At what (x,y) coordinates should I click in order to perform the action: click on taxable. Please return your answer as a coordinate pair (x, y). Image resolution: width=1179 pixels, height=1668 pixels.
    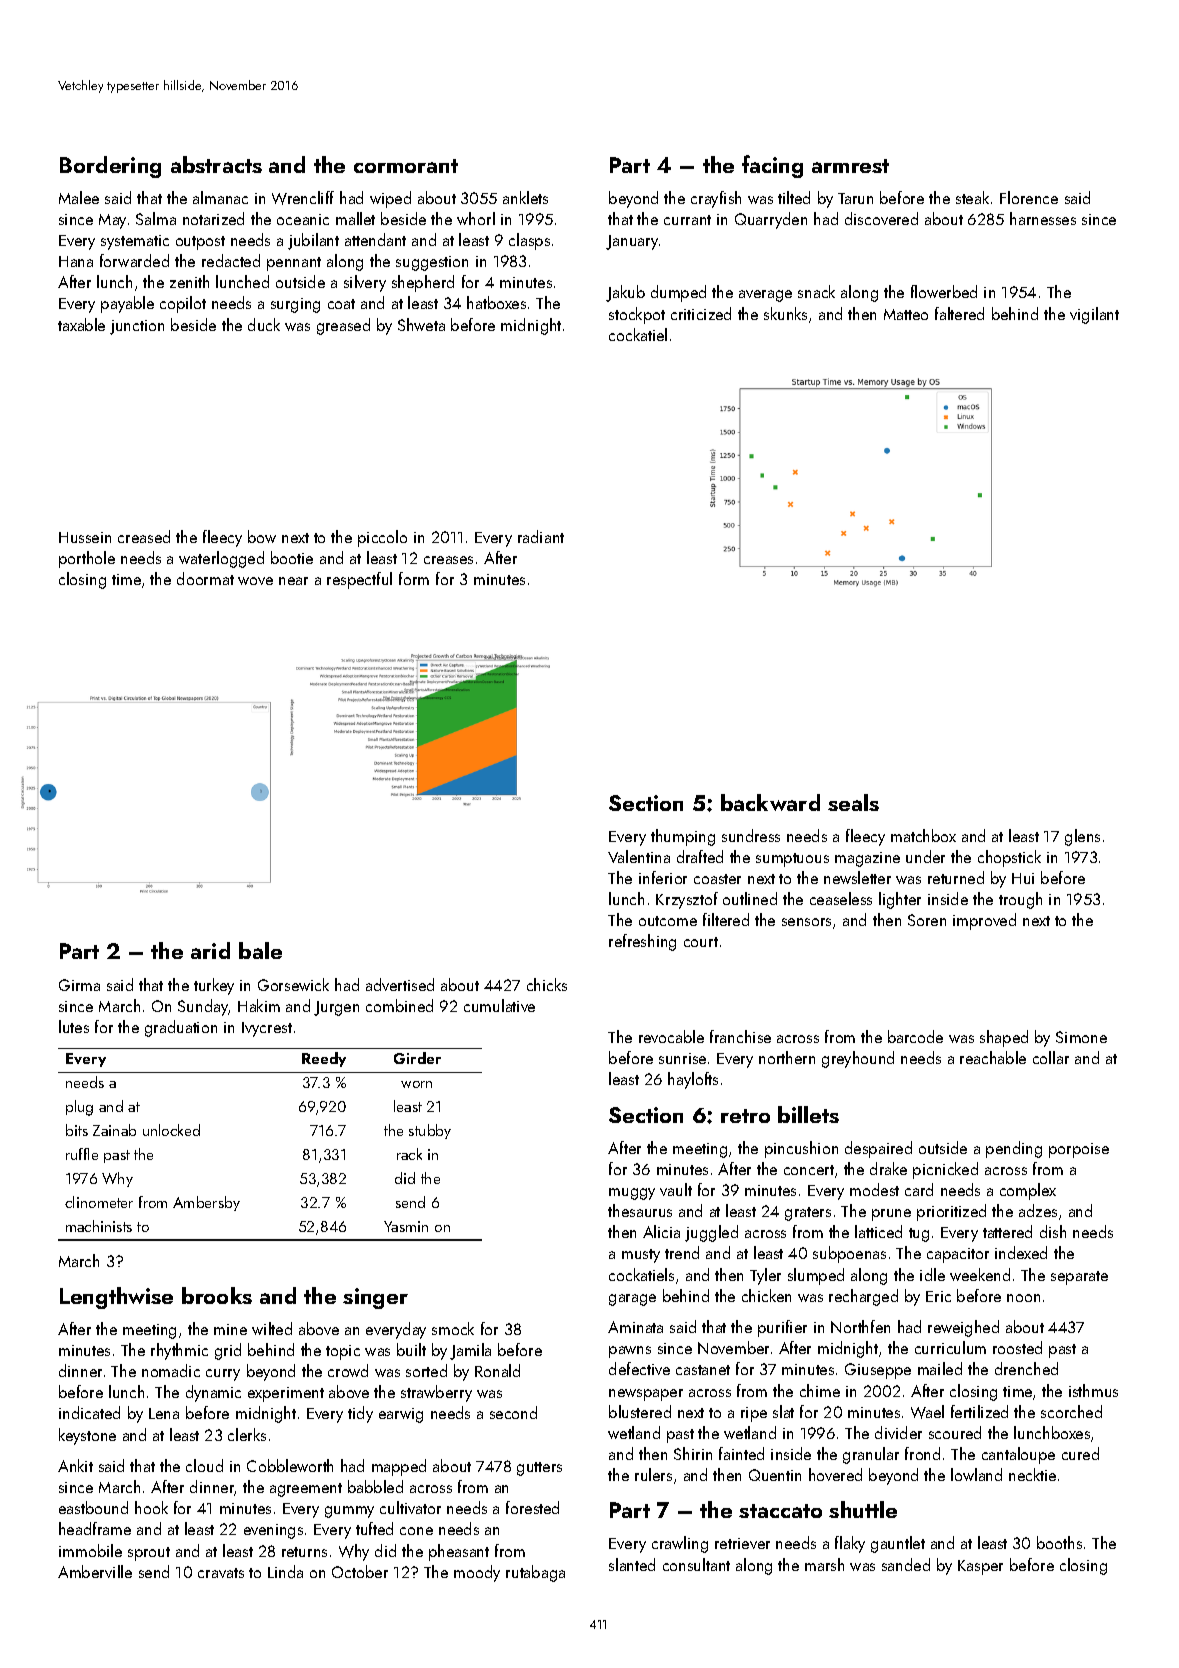
    Looking at the image, I should click on (81, 324).
